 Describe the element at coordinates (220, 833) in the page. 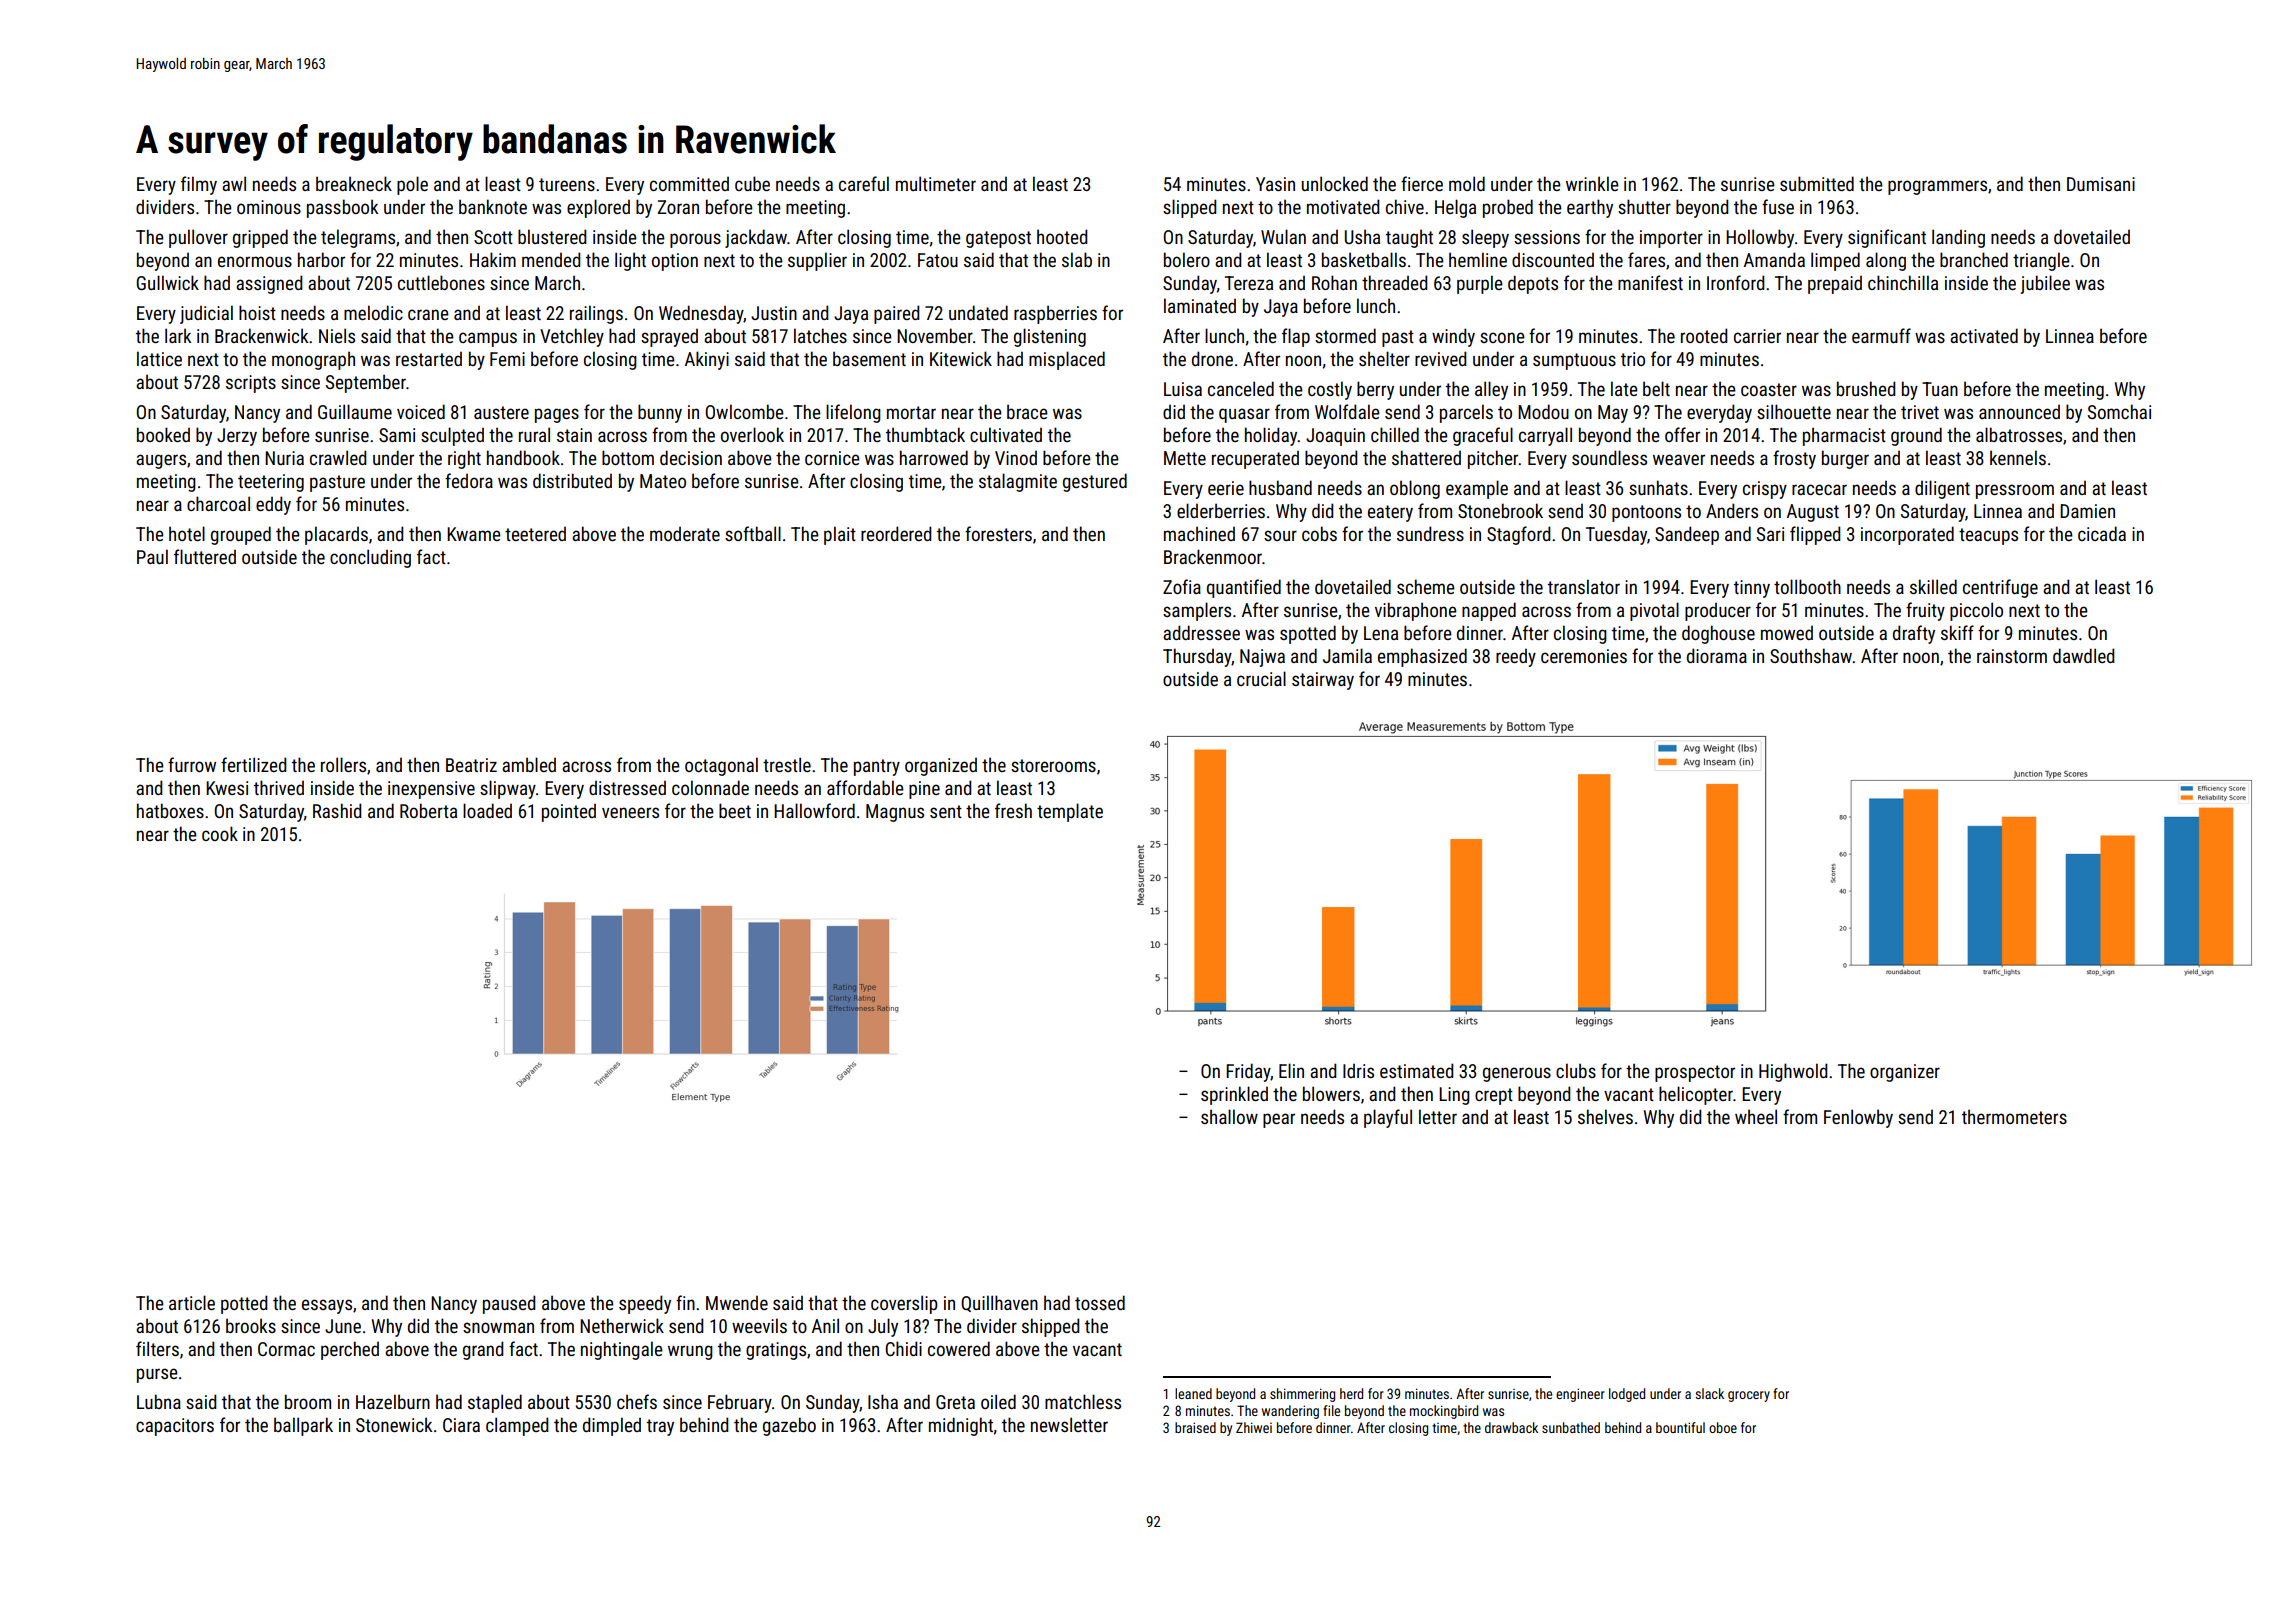

I see `cook` at that location.
